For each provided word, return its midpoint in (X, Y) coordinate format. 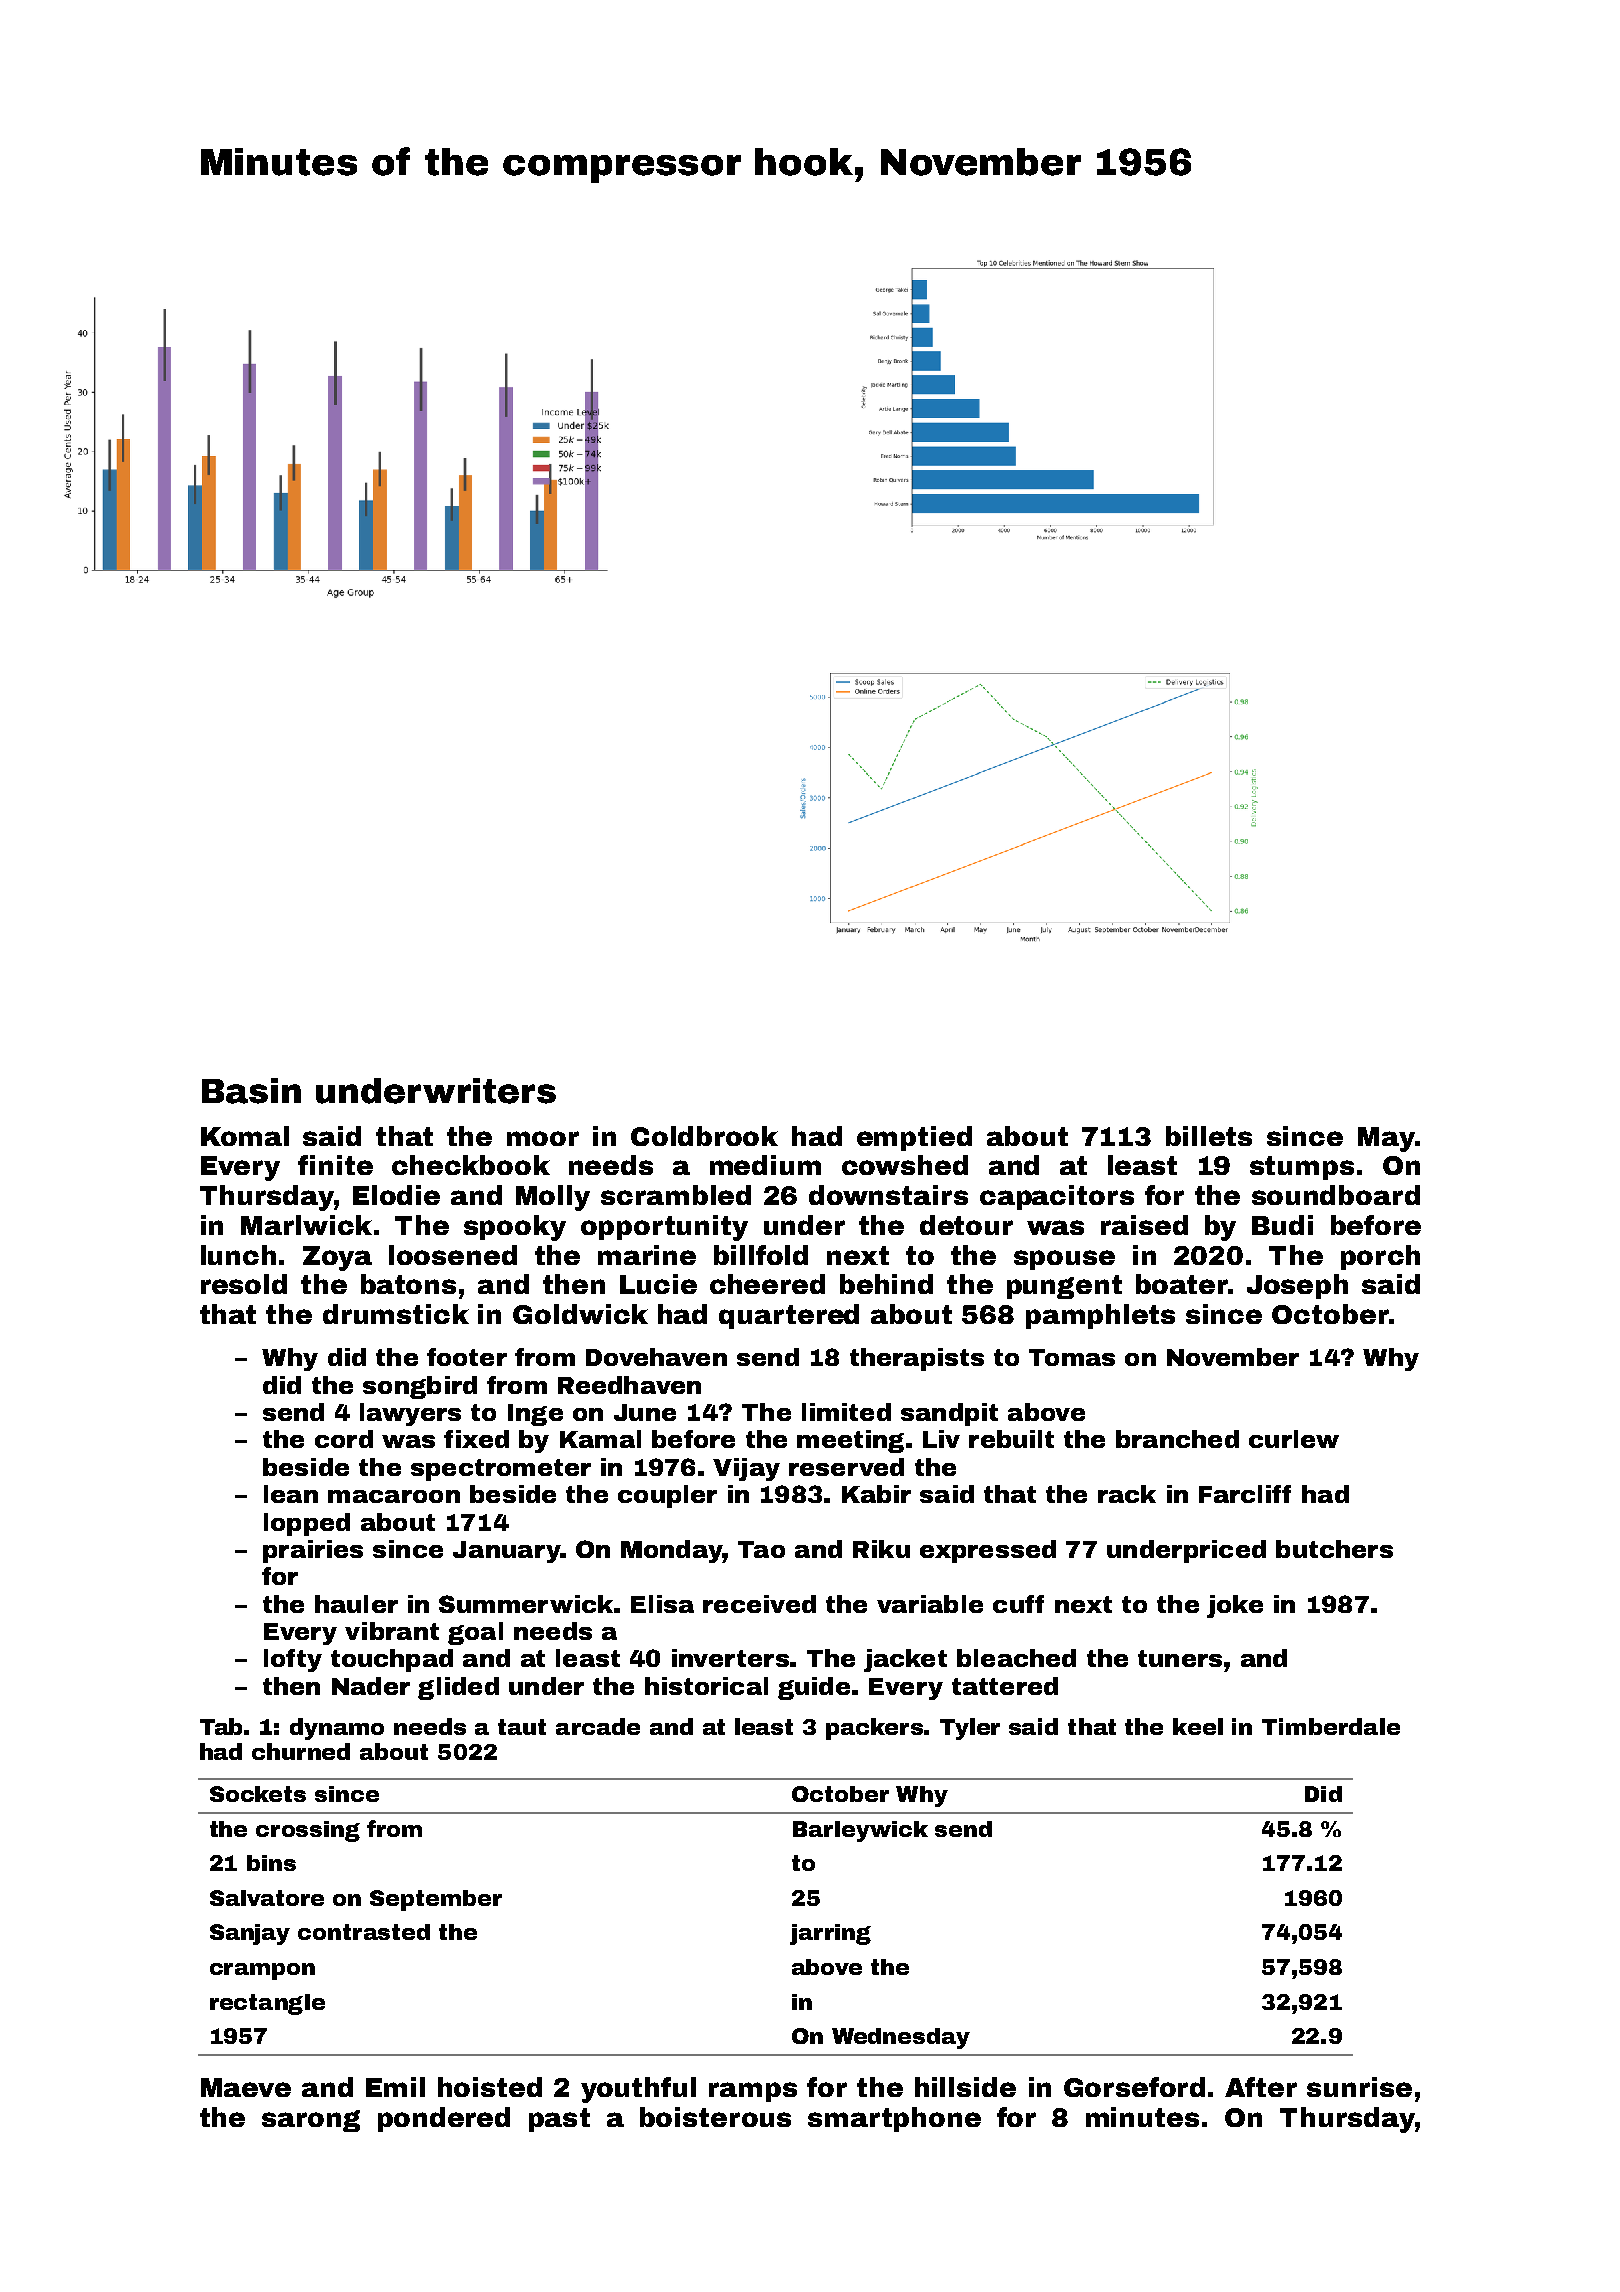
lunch (238, 1255)
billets (1209, 1136)
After (1261, 2087)
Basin (251, 1091)
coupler (667, 1496)
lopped (307, 1524)
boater (1181, 1284)
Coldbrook (704, 1136)
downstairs (888, 1195)
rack (1127, 1494)
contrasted (364, 1932)
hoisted (490, 2087)
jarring (830, 1934)
